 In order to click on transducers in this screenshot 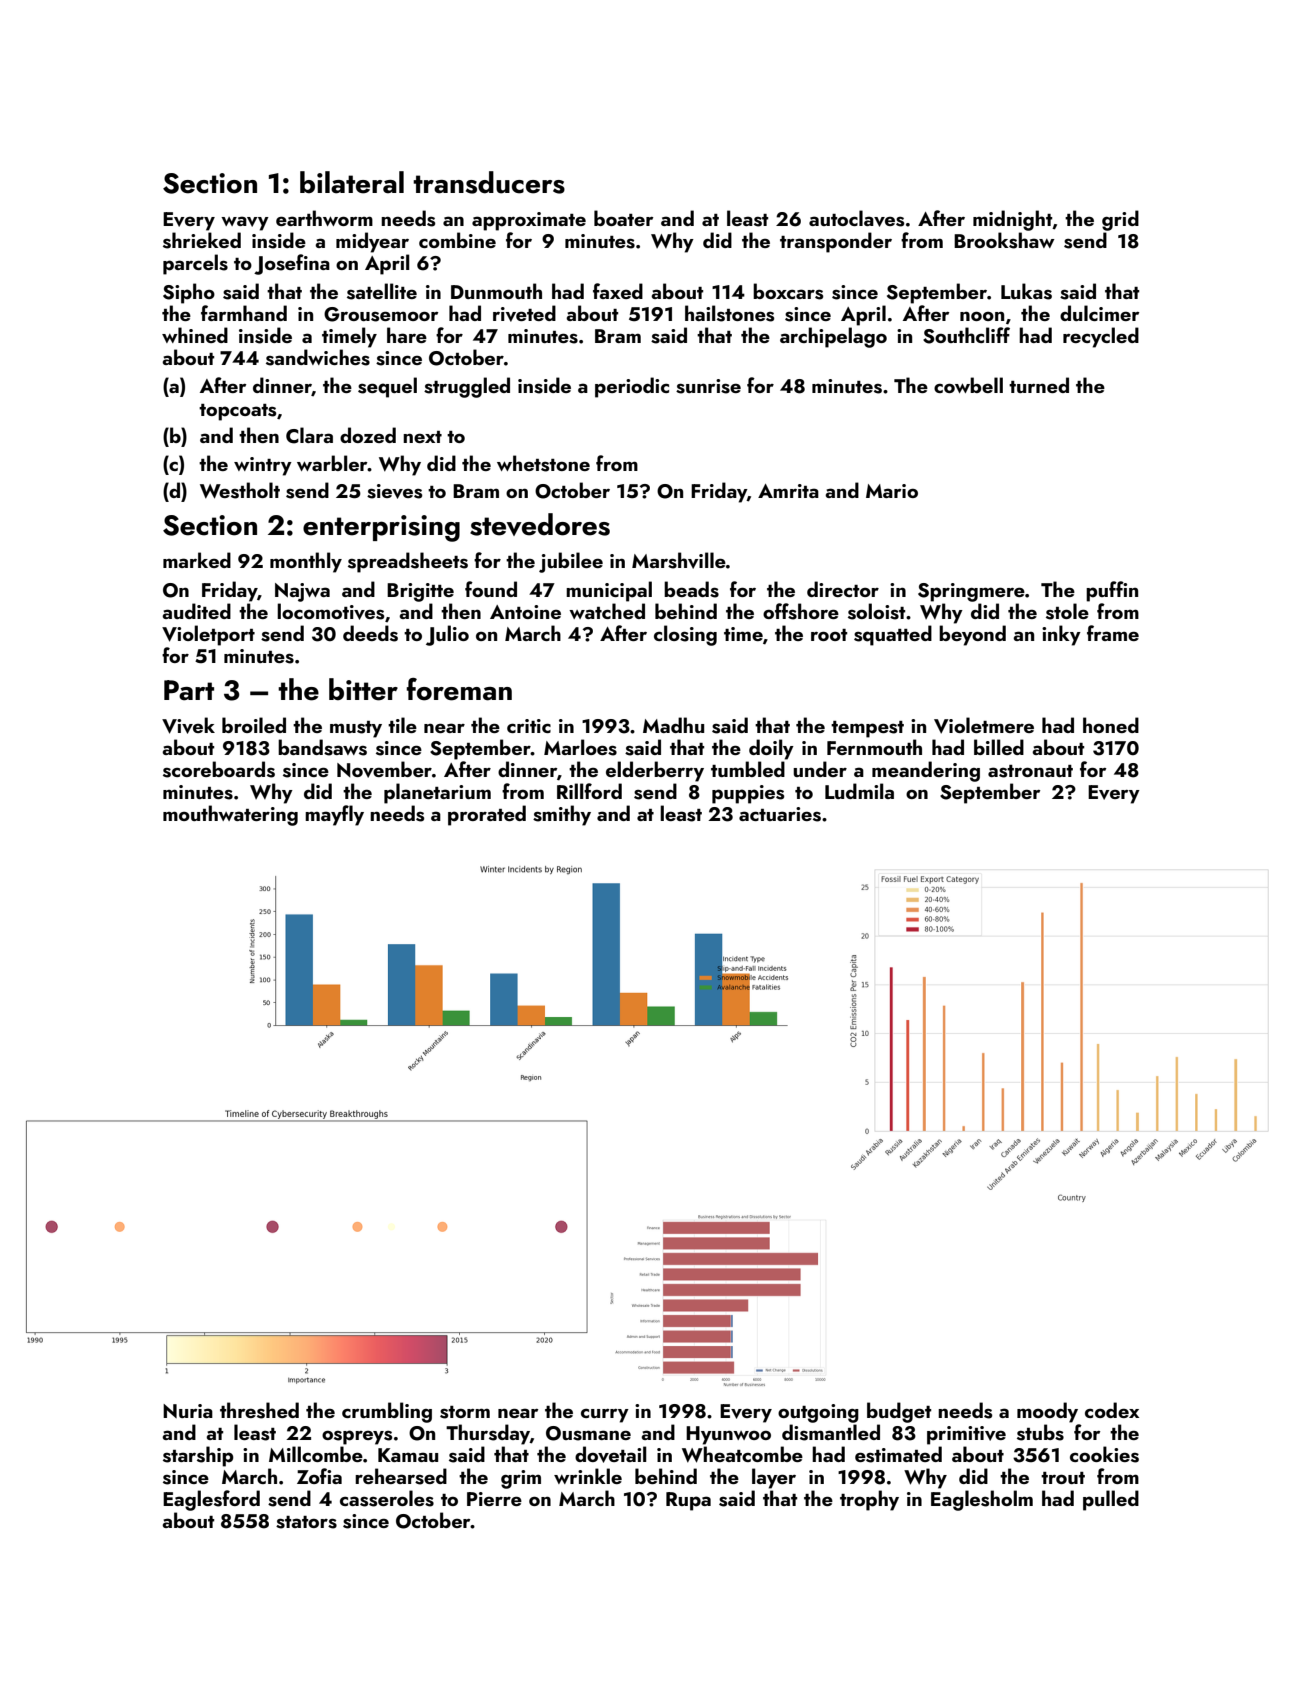, I will do `click(489, 182)`.
